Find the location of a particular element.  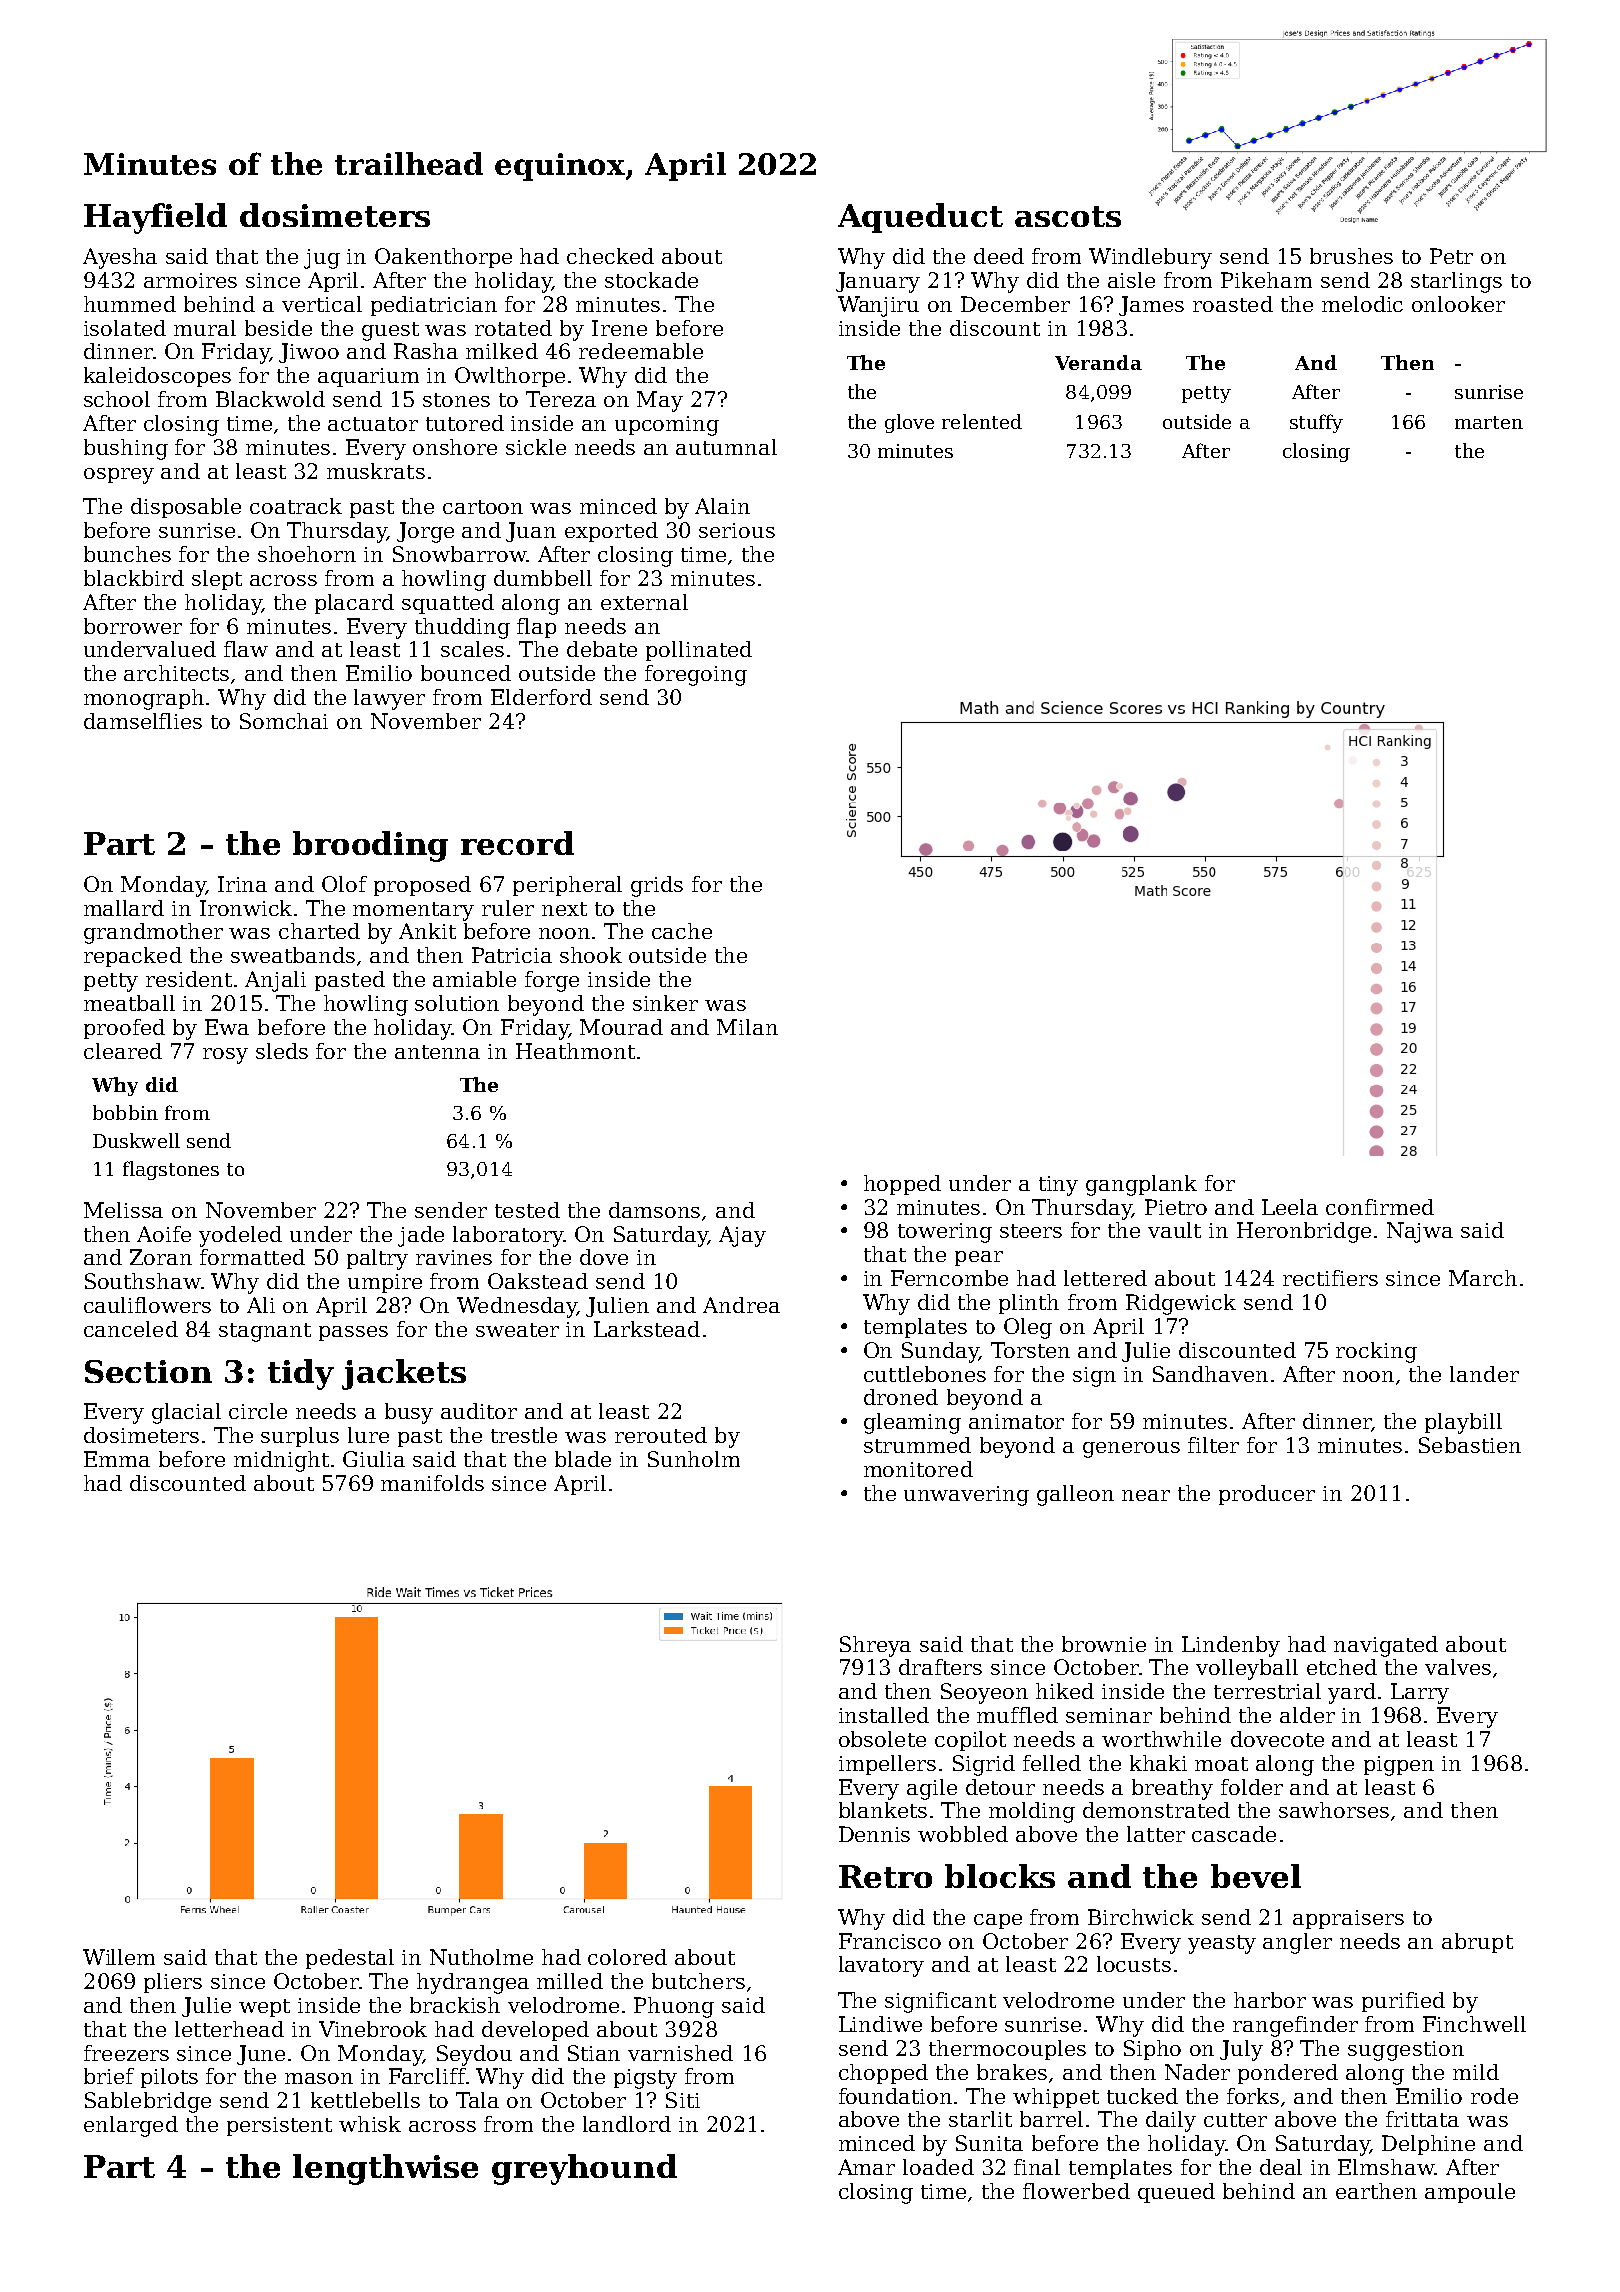

marten is located at coordinates (1489, 422).
